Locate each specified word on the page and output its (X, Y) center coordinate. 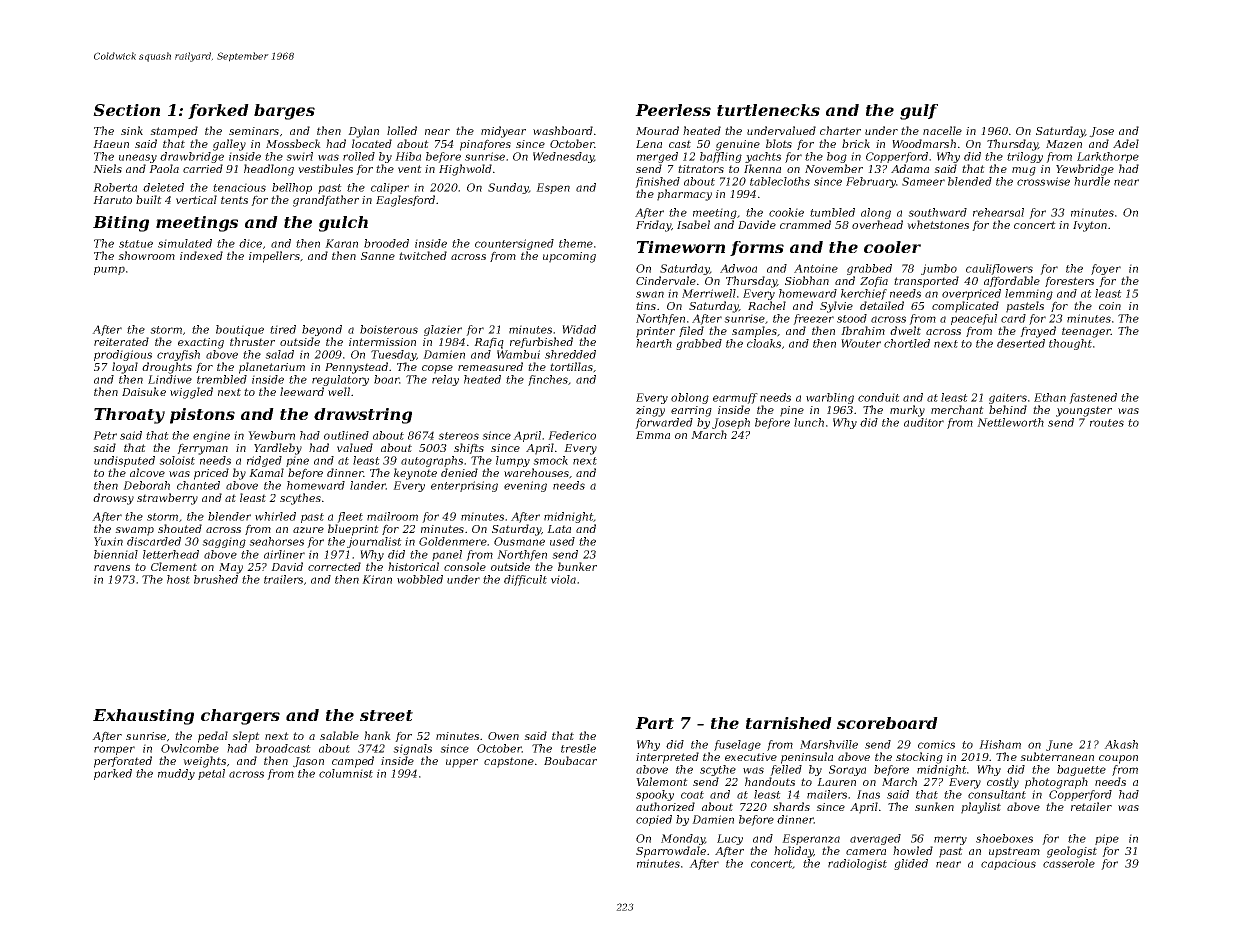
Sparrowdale (671, 852)
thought (1070, 344)
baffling (721, 157)
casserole (1069, 863)
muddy (176, 774)
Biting (121, 224)
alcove (147, 472)
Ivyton (1090, 226)
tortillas (571, 366)
